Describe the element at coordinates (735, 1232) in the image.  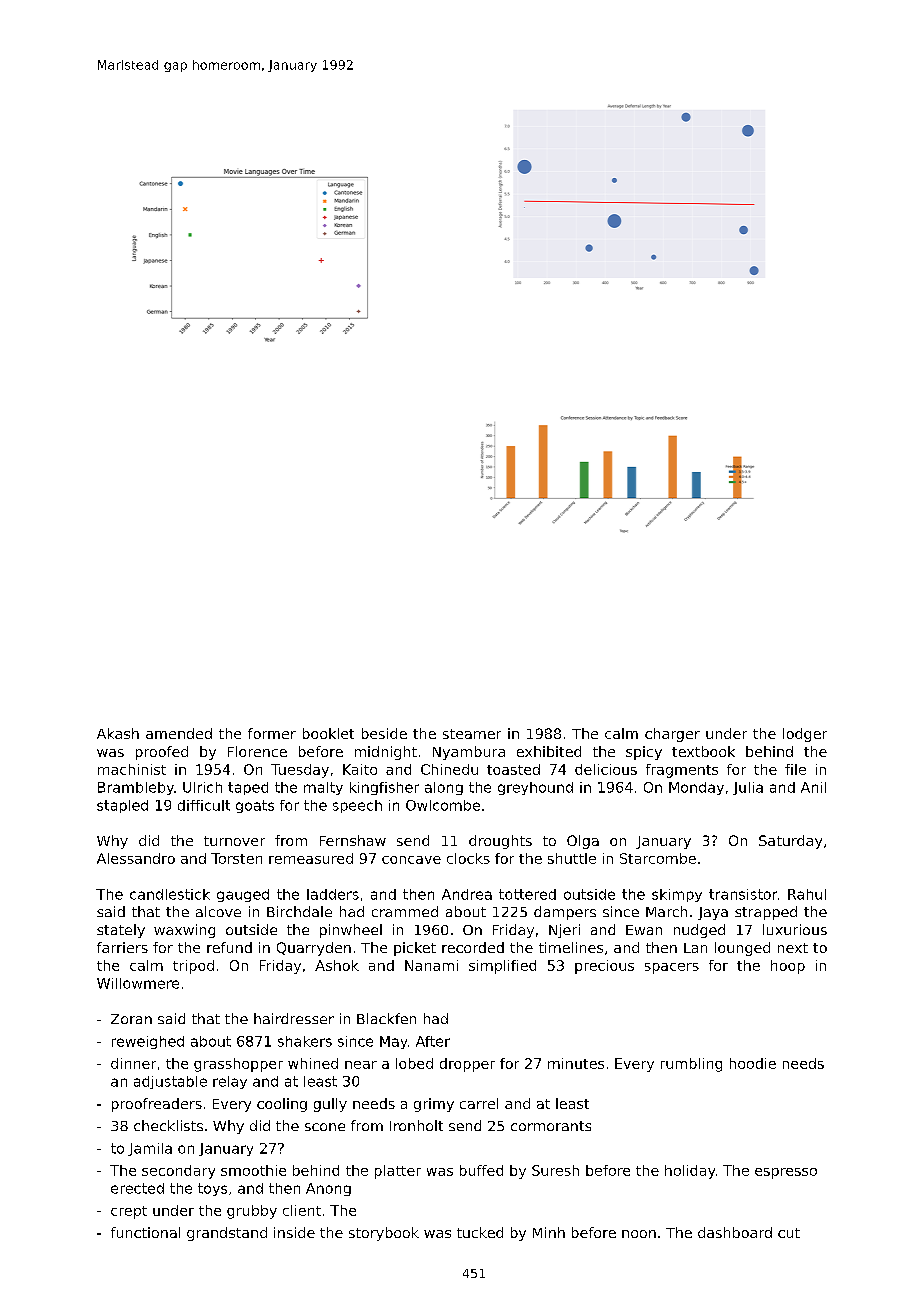
I see `dashboard` at that location.
